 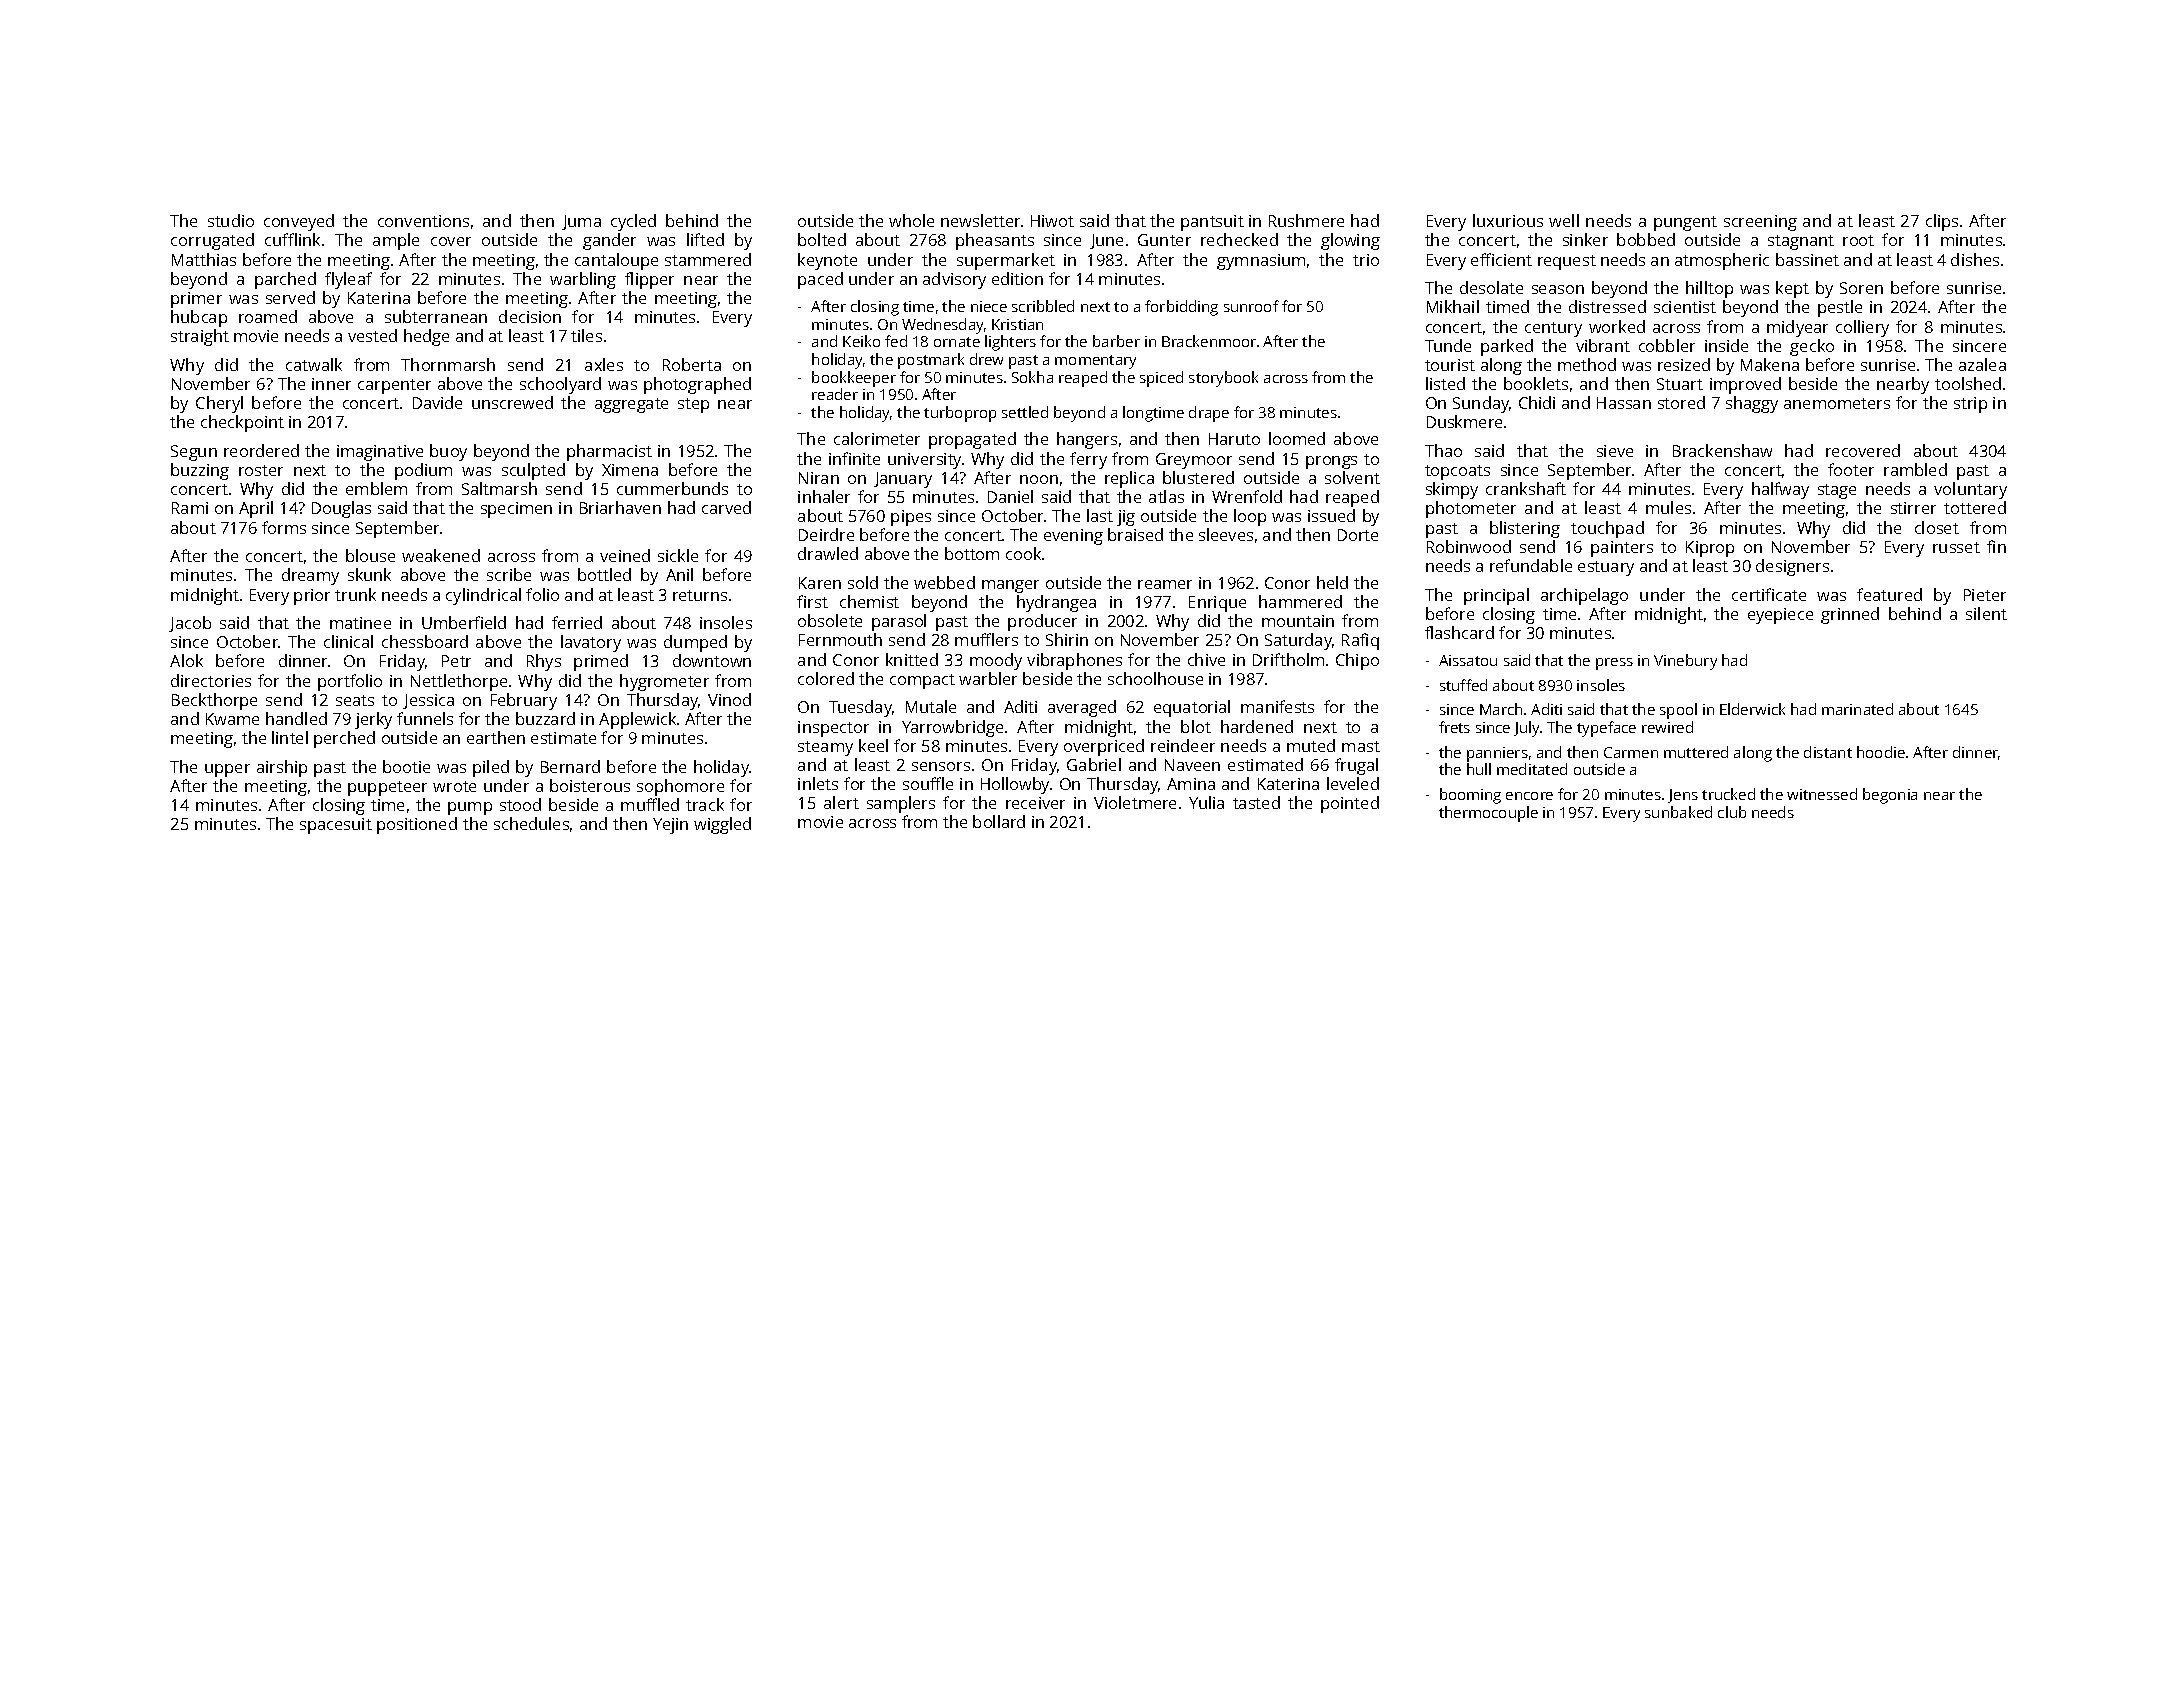 I want to click on webbed, so click(x=944, y=582).
